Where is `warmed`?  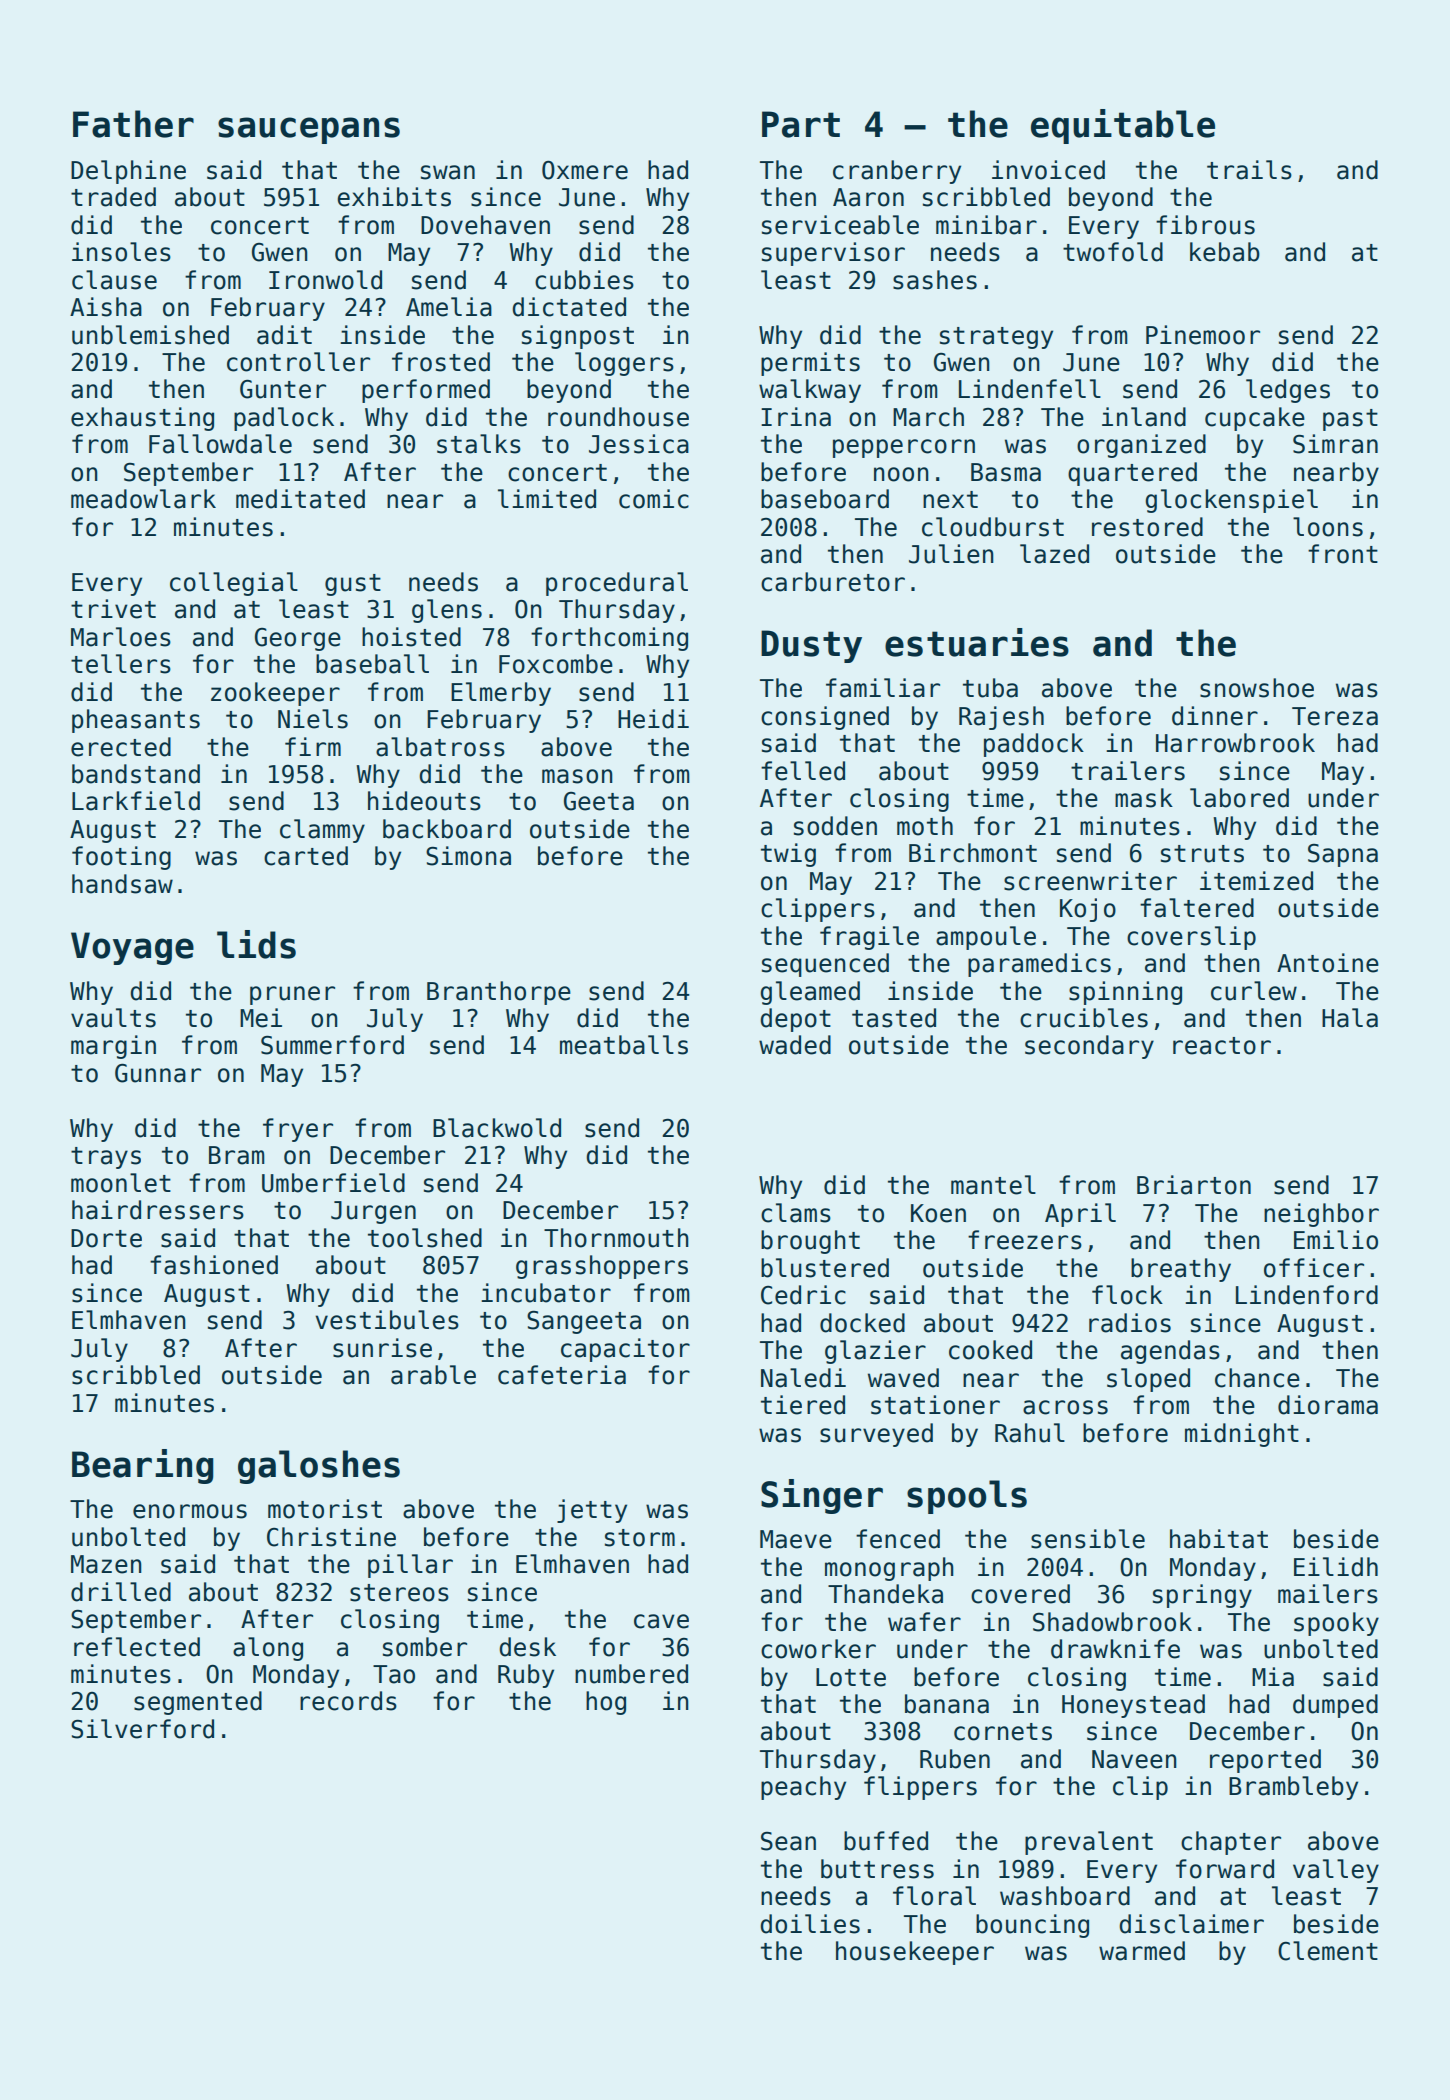 warmed is located at coordinates (1142, 1951).
